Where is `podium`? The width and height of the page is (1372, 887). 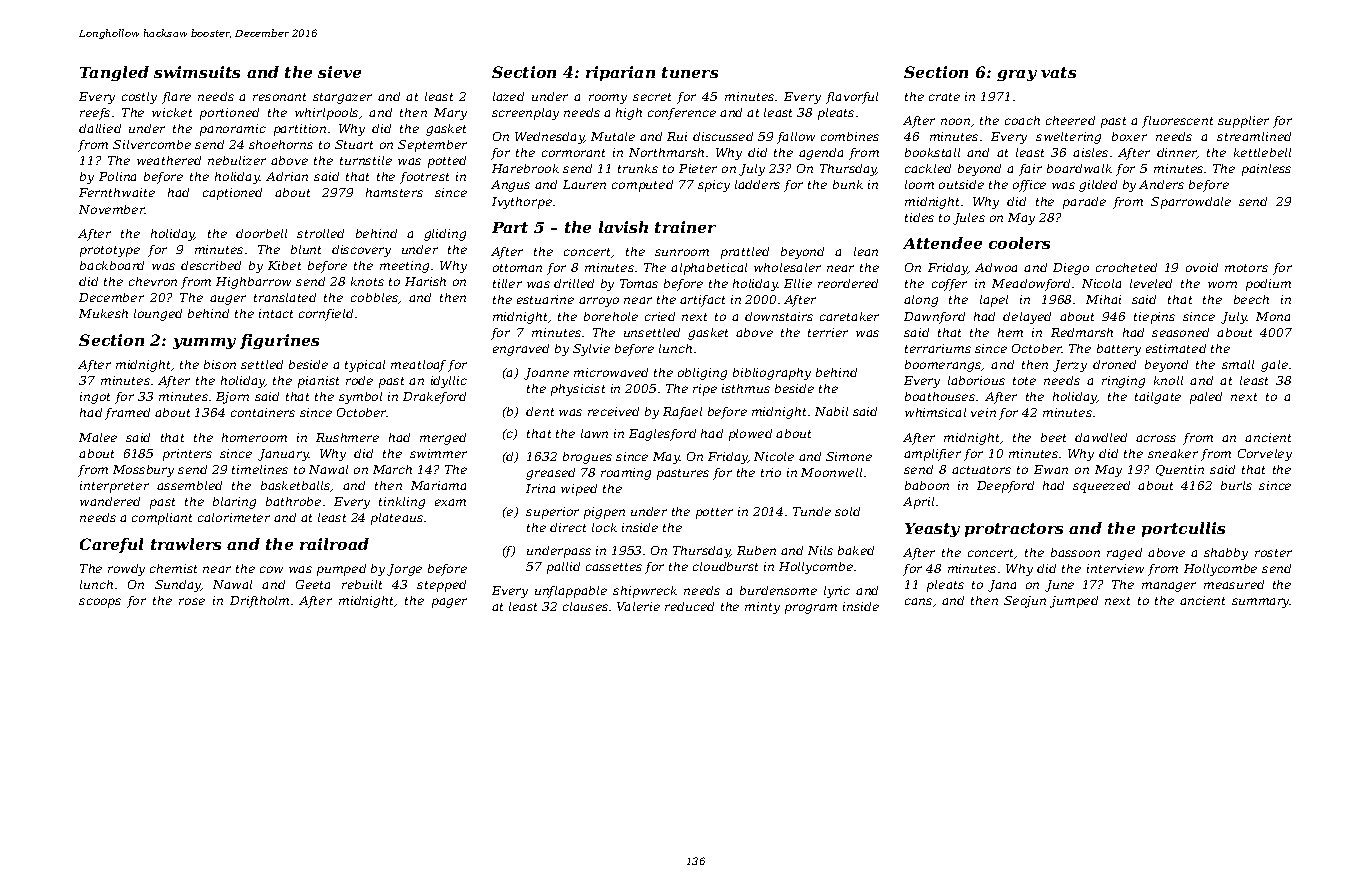
podium is located at coordinates (1268, 285).
